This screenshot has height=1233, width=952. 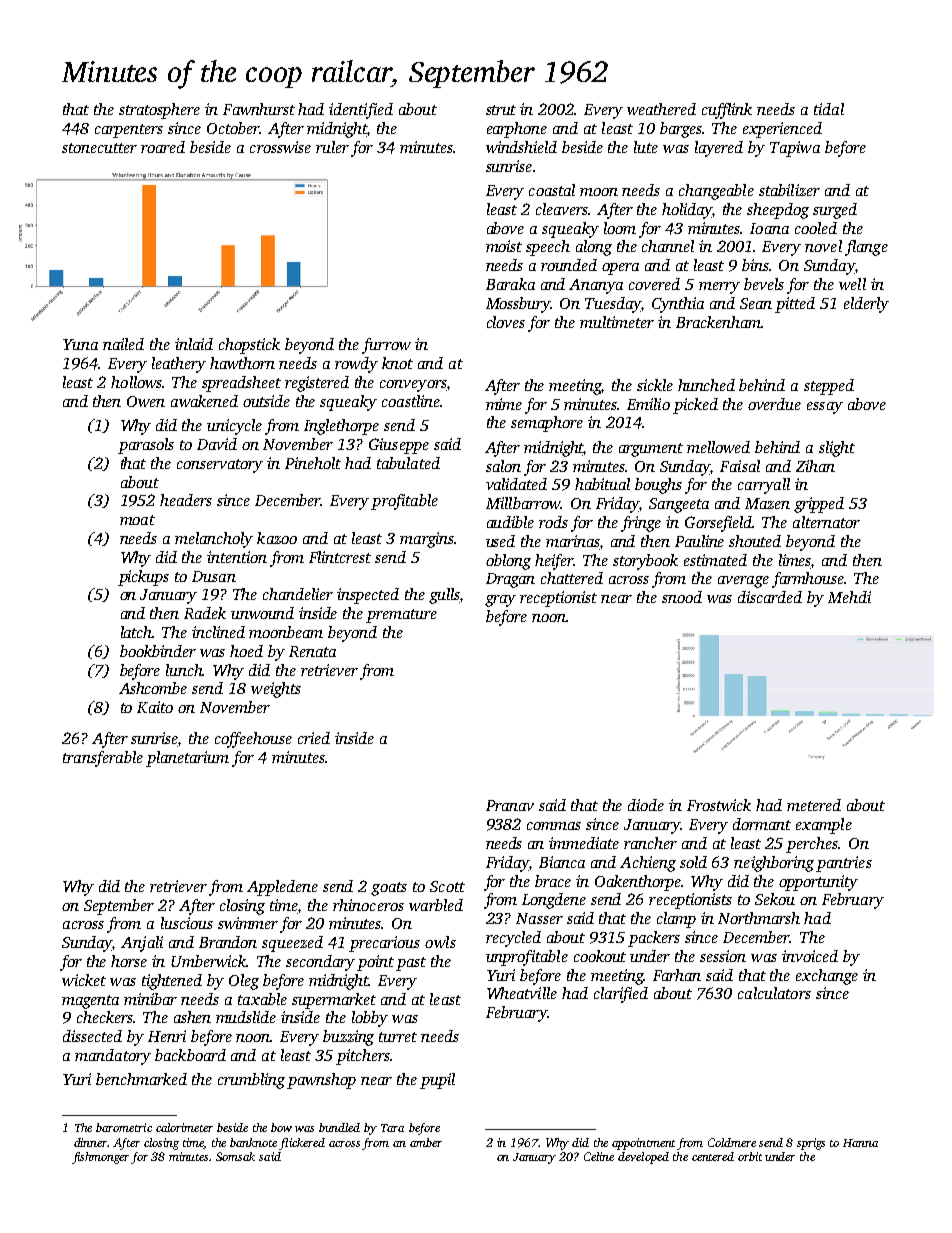 What do you see at coordinates (401, 616) in the screenshot?
I see `premature` at bounding box center [401, 616].
